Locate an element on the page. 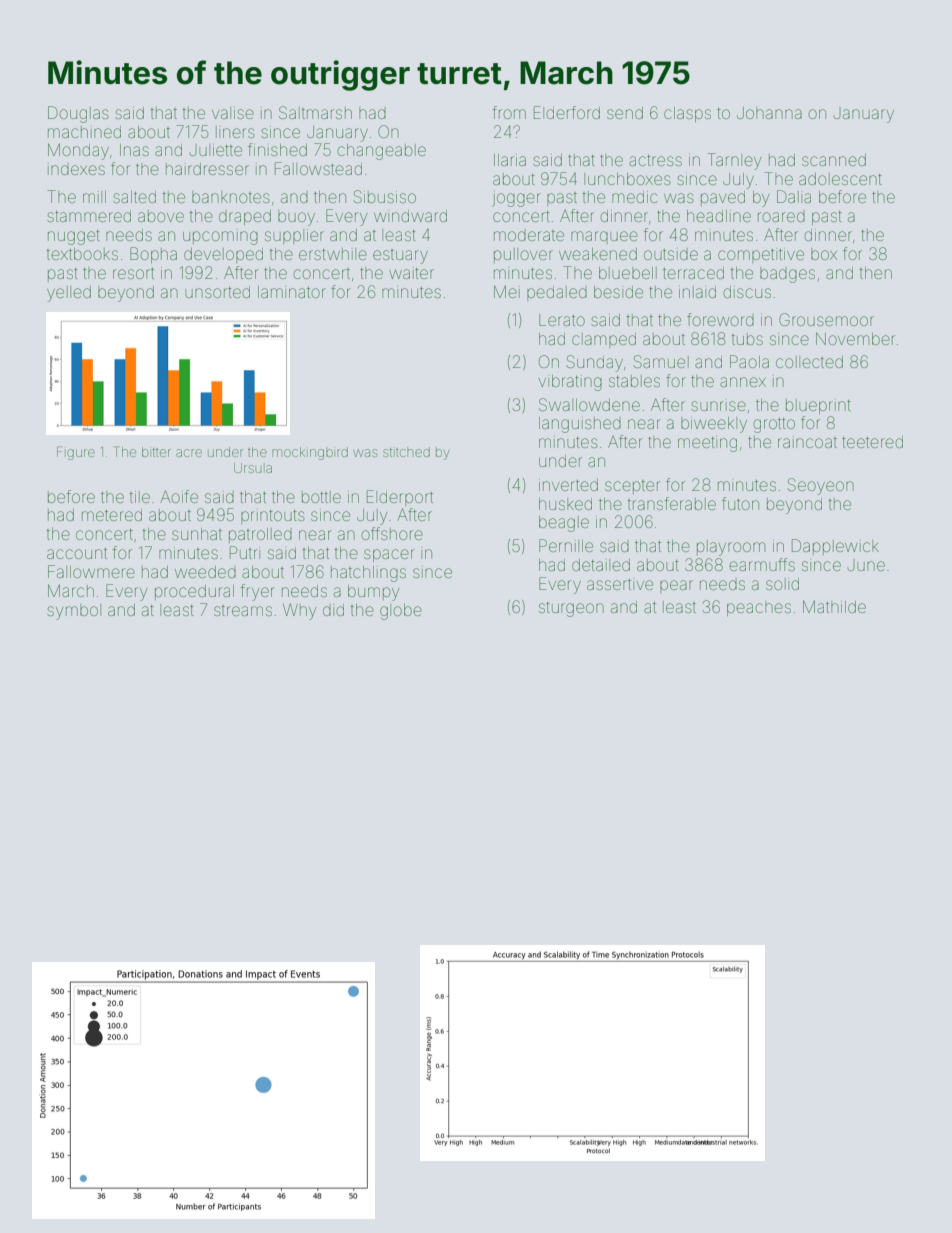 The height and width of the page is (1233, 952). Mathilde is located at coordinates (834, 606).
